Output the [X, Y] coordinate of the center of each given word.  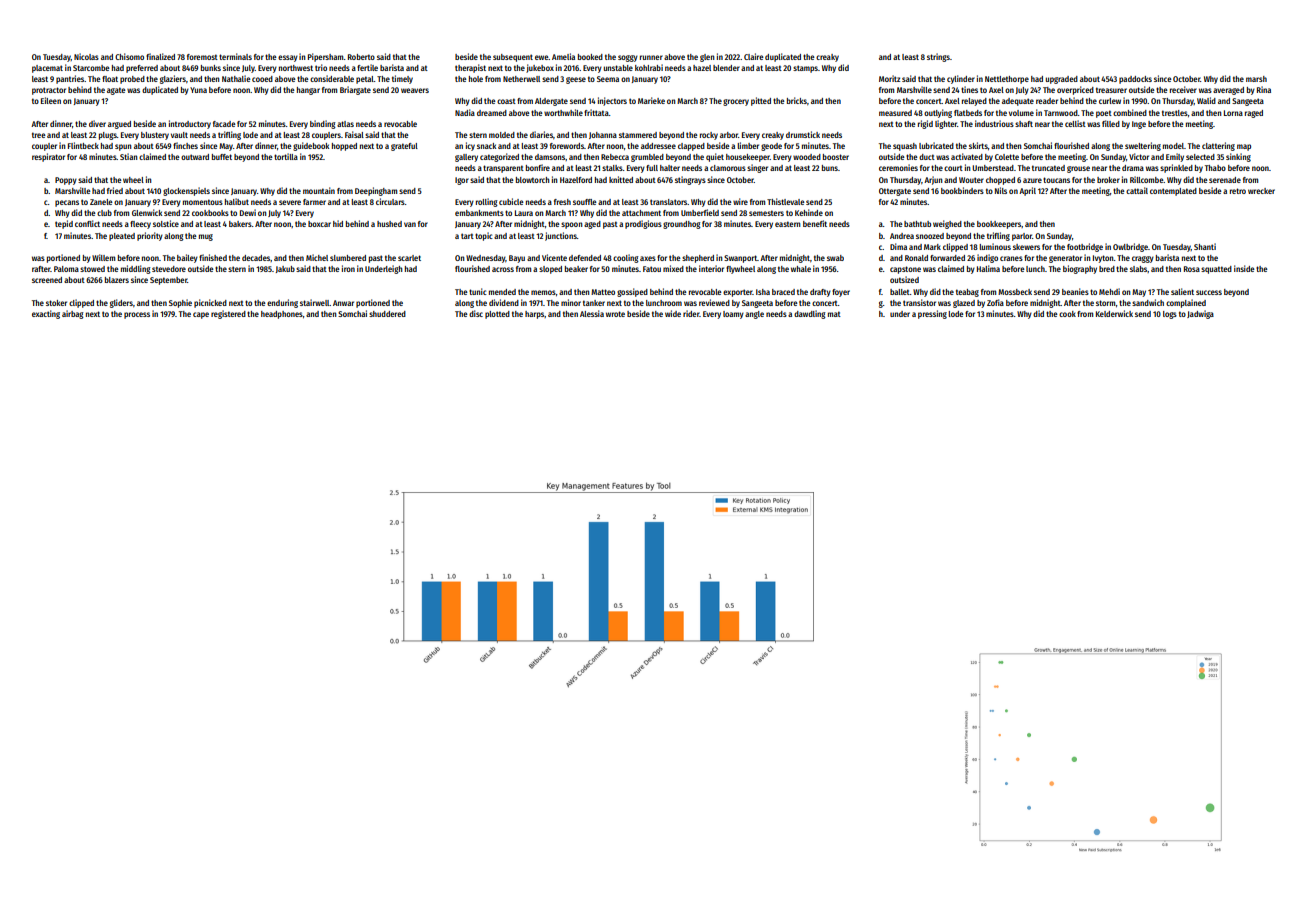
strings [938, 57]
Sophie [180, 303]
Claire [754, 56]
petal [365, 80]
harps [534, 315]
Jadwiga [1200, 314]
